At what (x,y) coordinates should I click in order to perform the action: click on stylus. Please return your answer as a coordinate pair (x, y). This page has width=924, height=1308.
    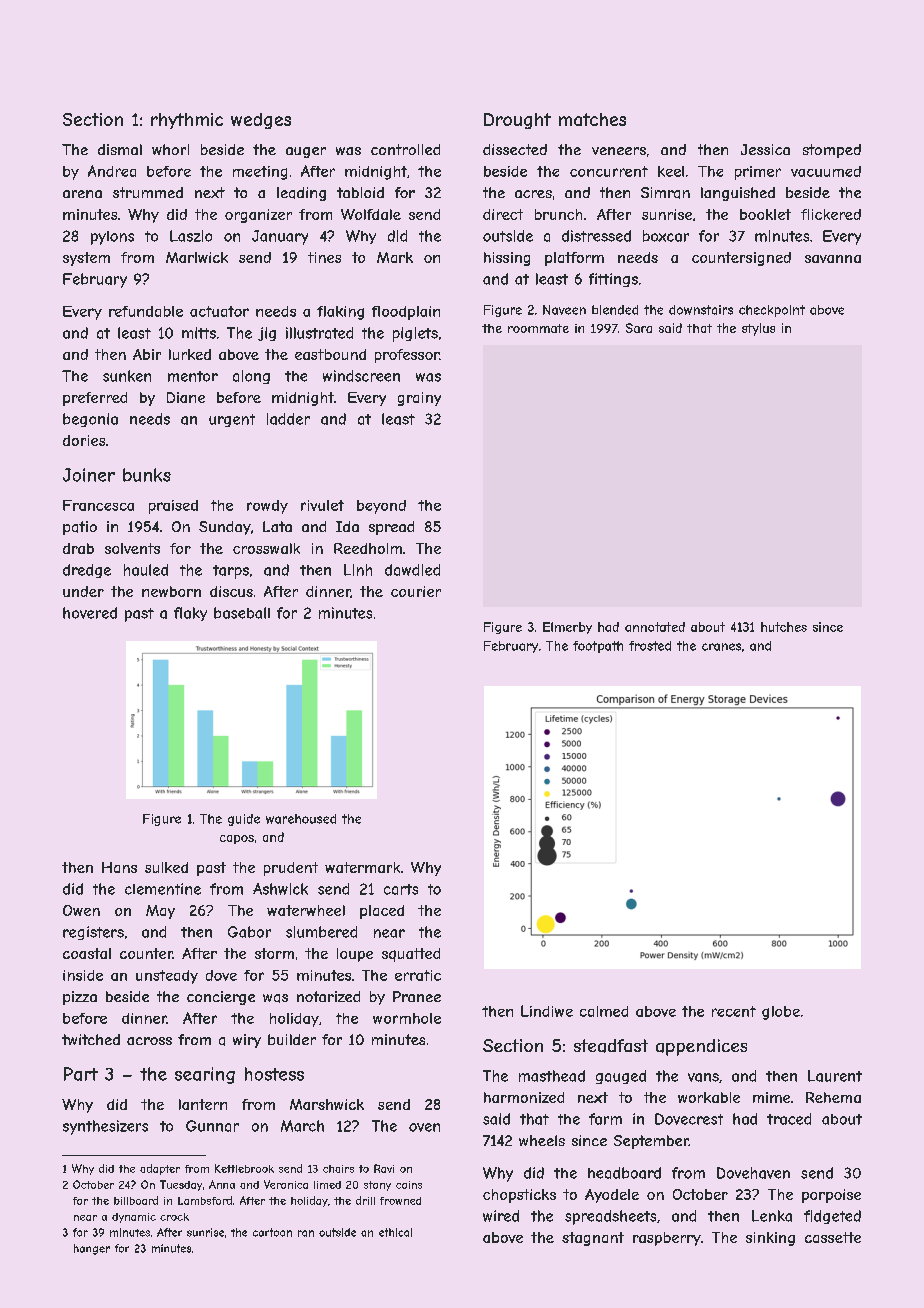
    Looking at the image, I should click on (758, 329).
